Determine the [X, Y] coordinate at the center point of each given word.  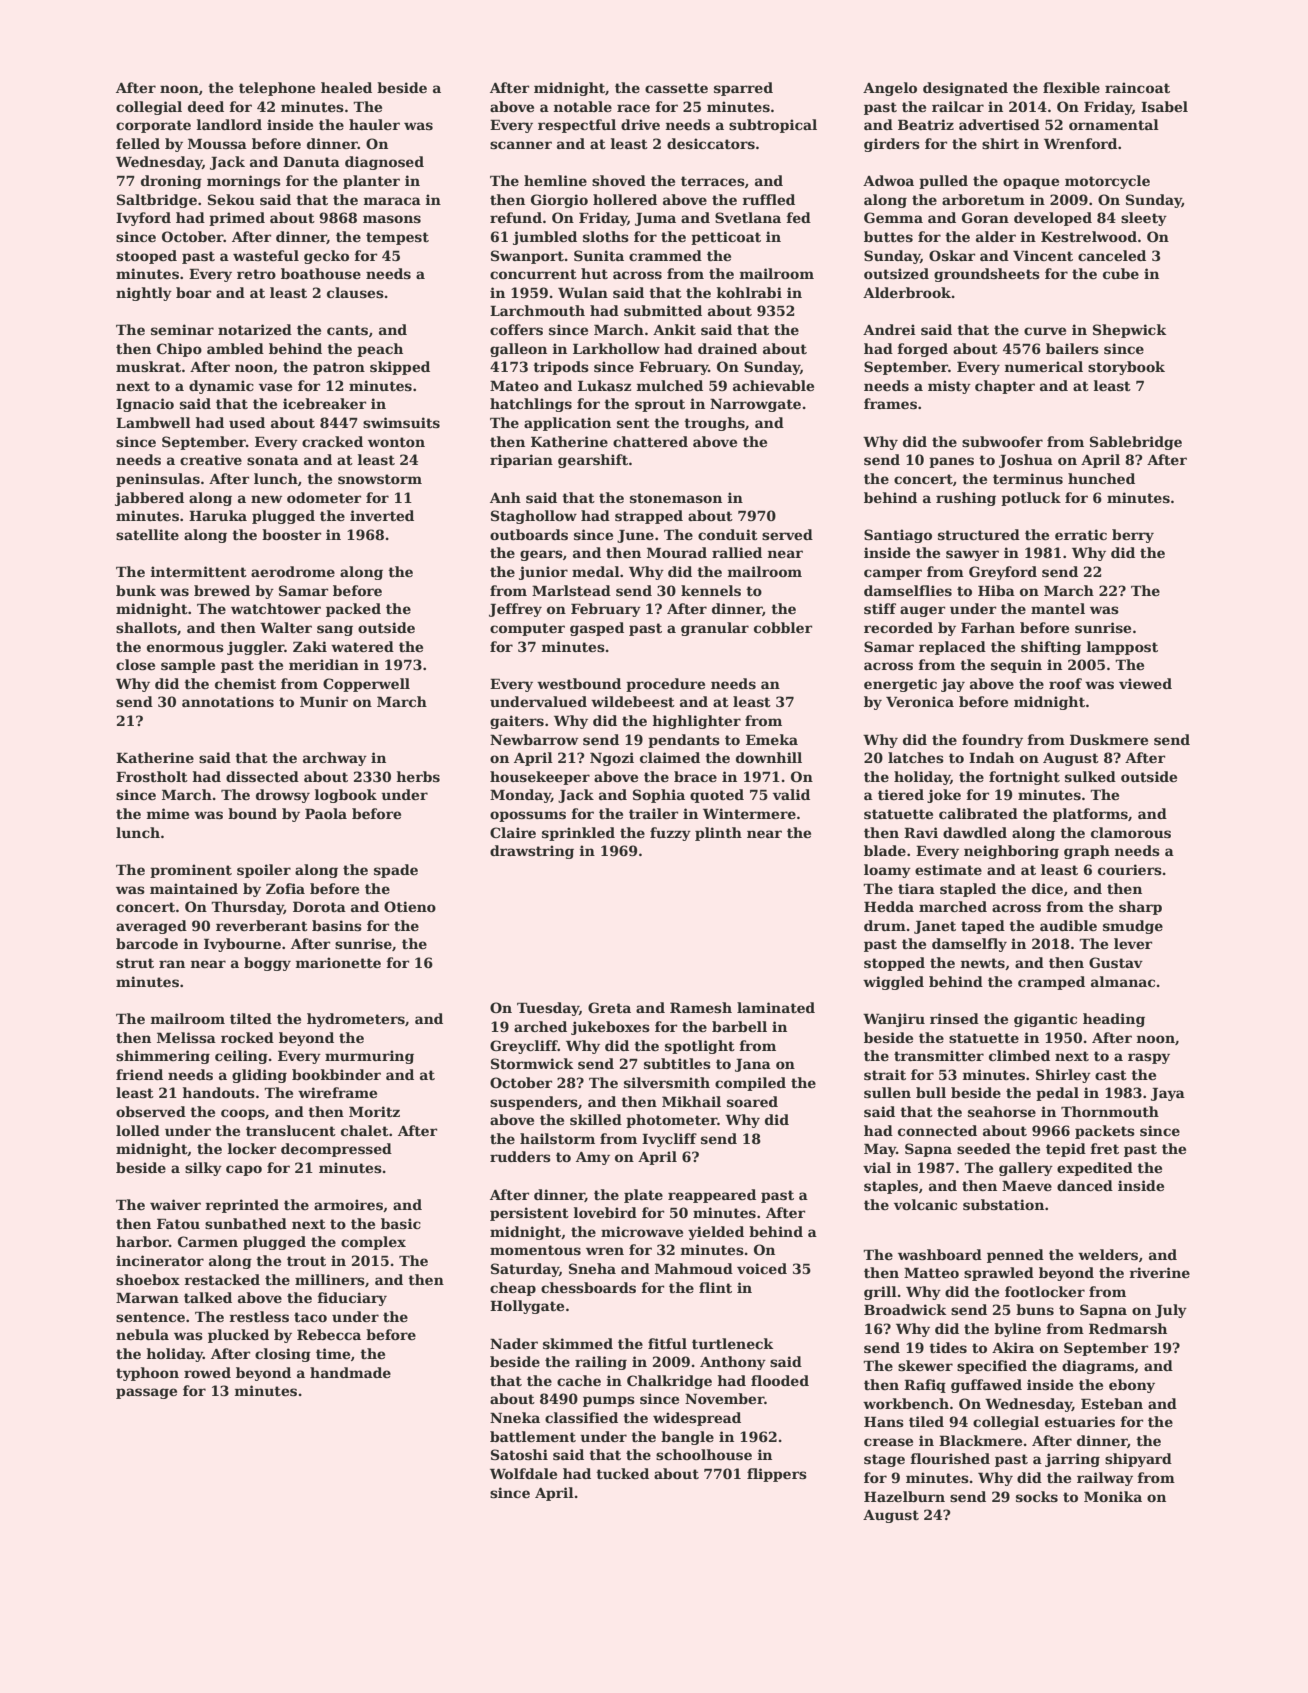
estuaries [1080, 1421]
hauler [374, 124]
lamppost [1122, 648]
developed [1053, 219]
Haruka [218, 515]
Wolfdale [523, 1473]
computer [527, 629]
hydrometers [356, 1020]
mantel [1058, 608]
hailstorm [557, 1138]
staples [891, 1187]
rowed [207, 1372]
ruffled [768, 199]
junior [543, 573]
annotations [228, 701]
